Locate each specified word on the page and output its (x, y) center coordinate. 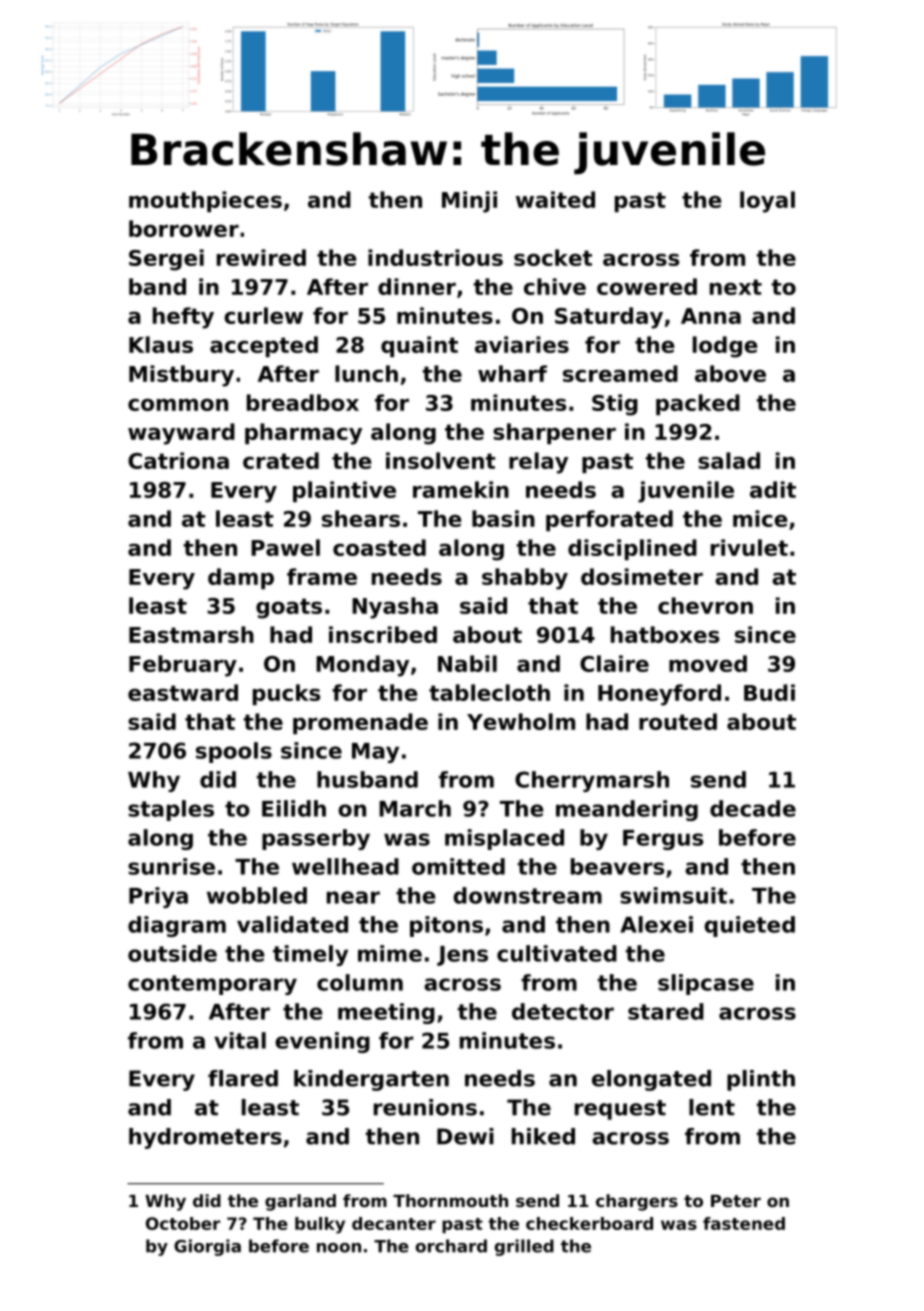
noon (339, 1248)
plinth (761, 1080)
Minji (469, 202)
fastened (744, 1223)
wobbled (257, 895)
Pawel (285, 547)
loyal (767, 202)
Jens (462, 956)
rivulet (749, 547)
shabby (525, 579)
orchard (451, 1246)
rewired (261, 257)
